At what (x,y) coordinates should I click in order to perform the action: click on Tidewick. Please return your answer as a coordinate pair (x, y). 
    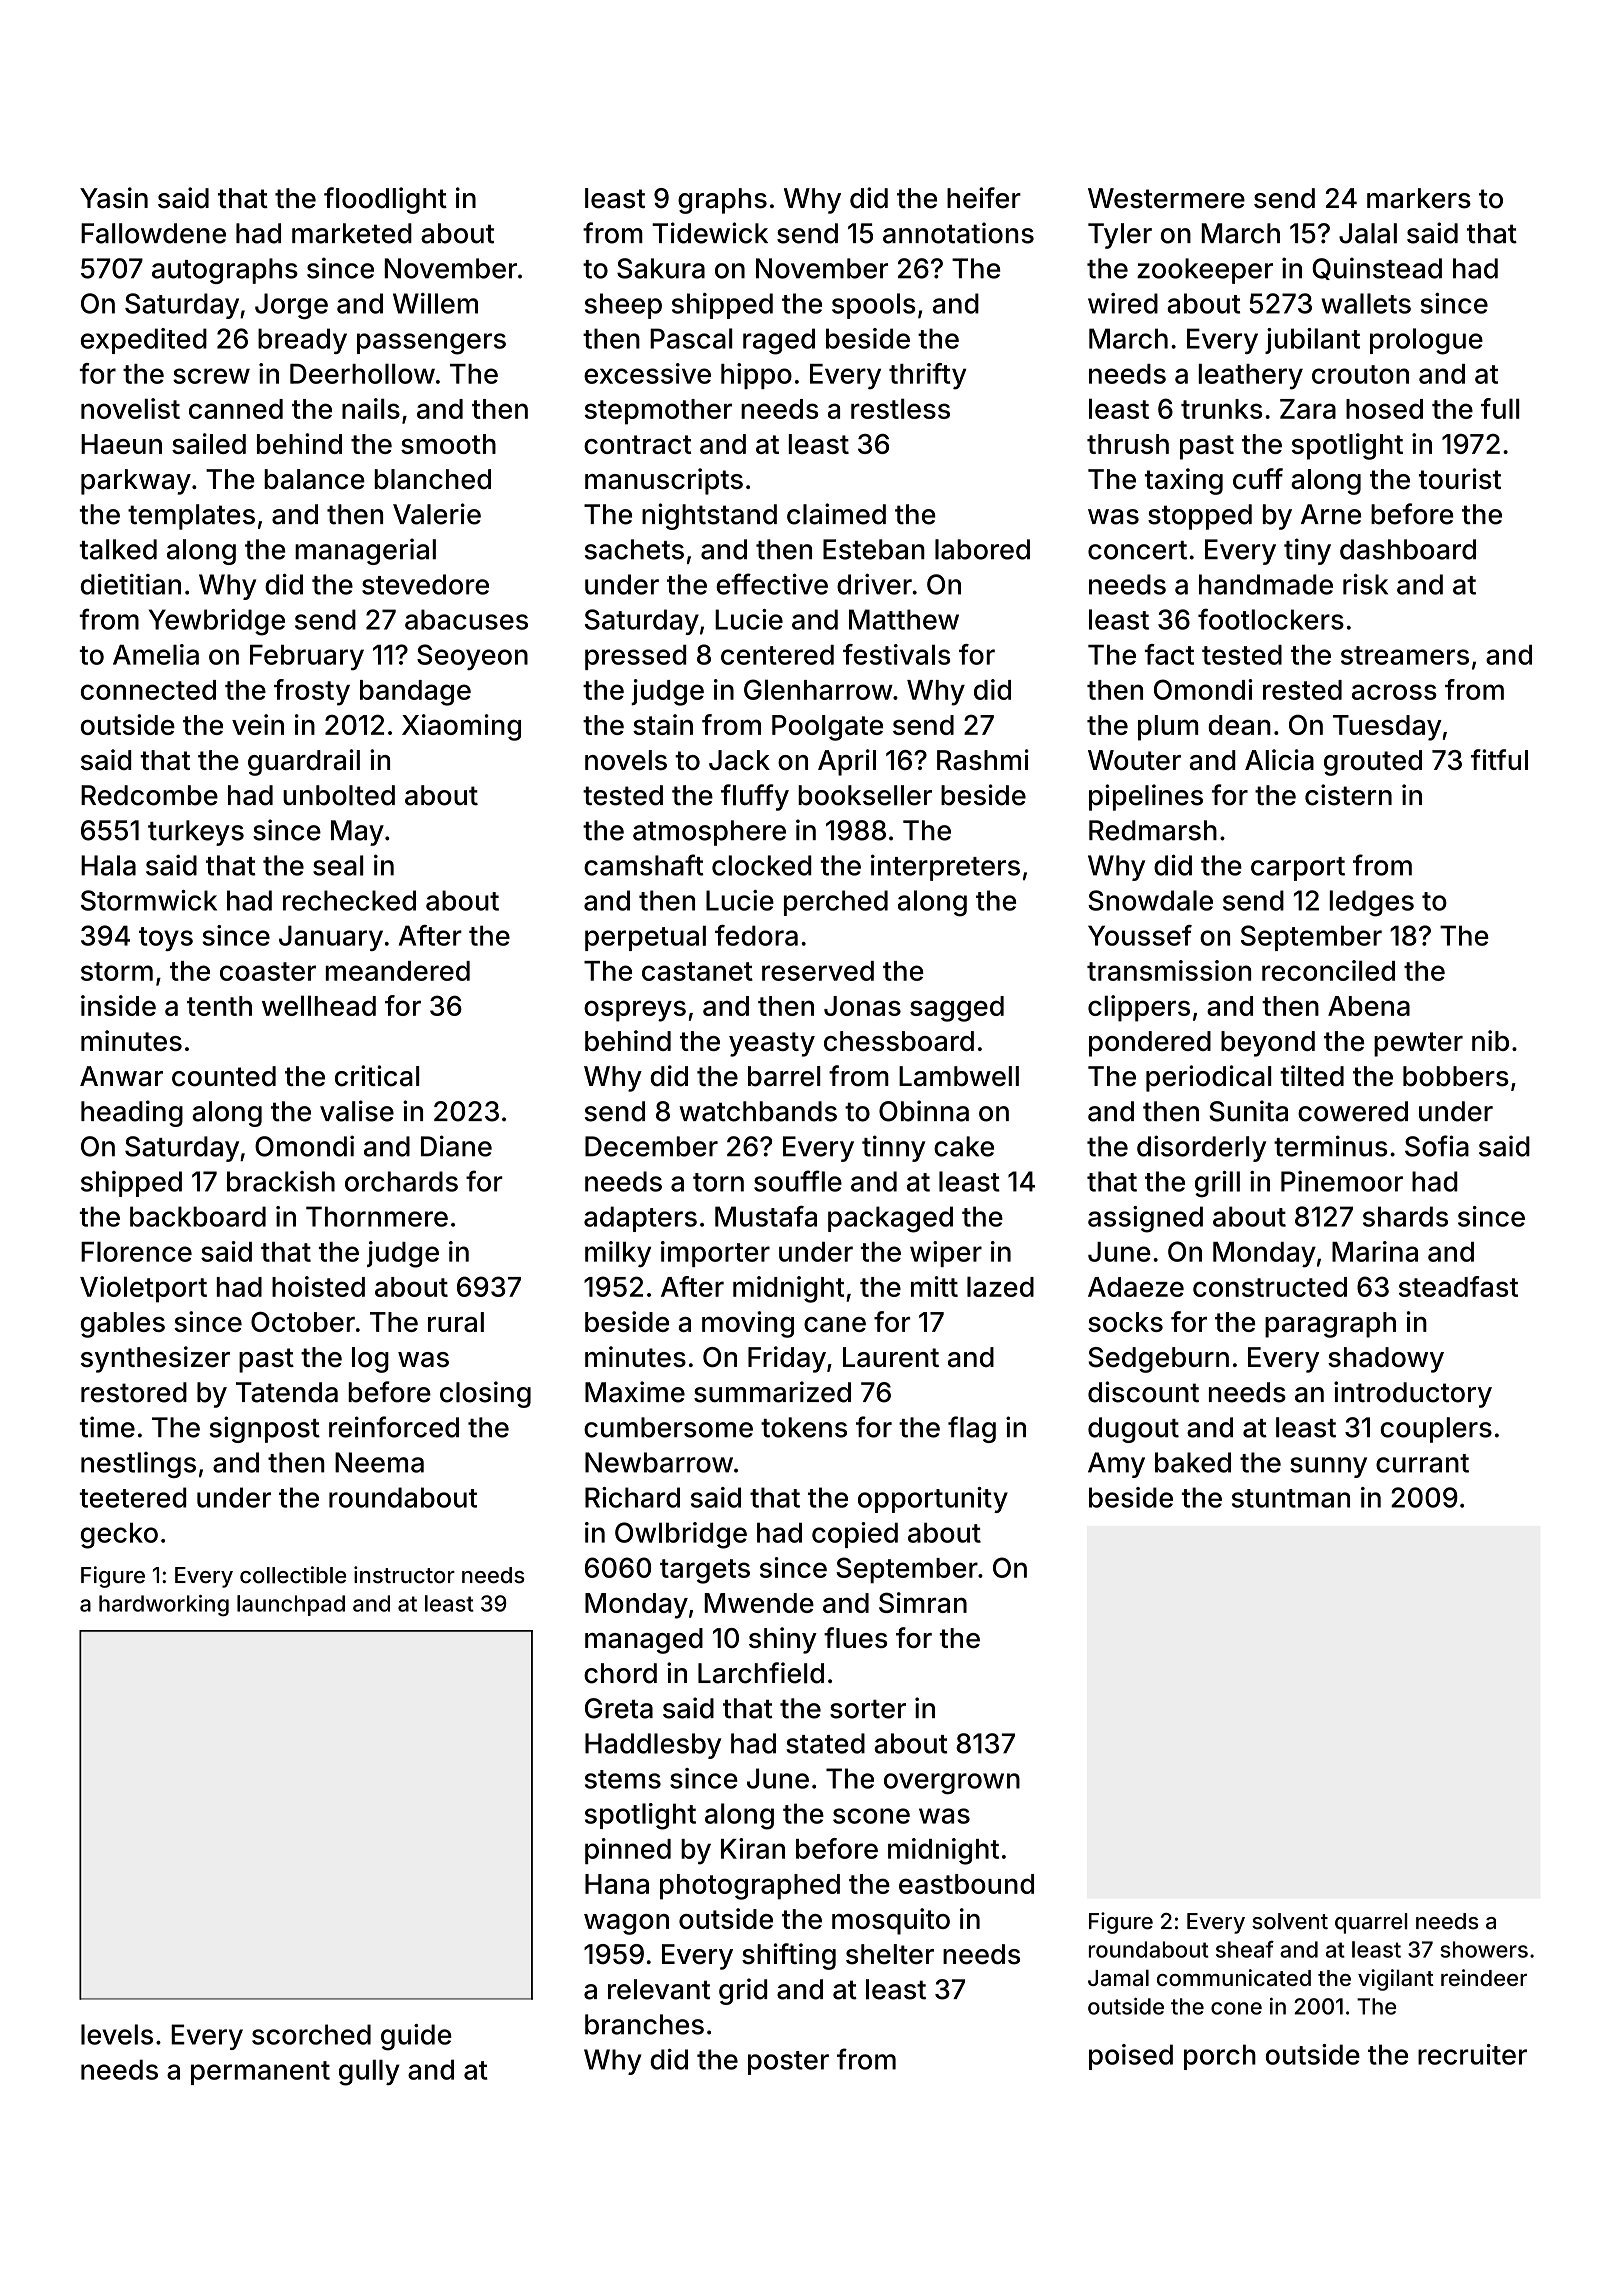
    Looking at the image, I should click on (710, 233).
